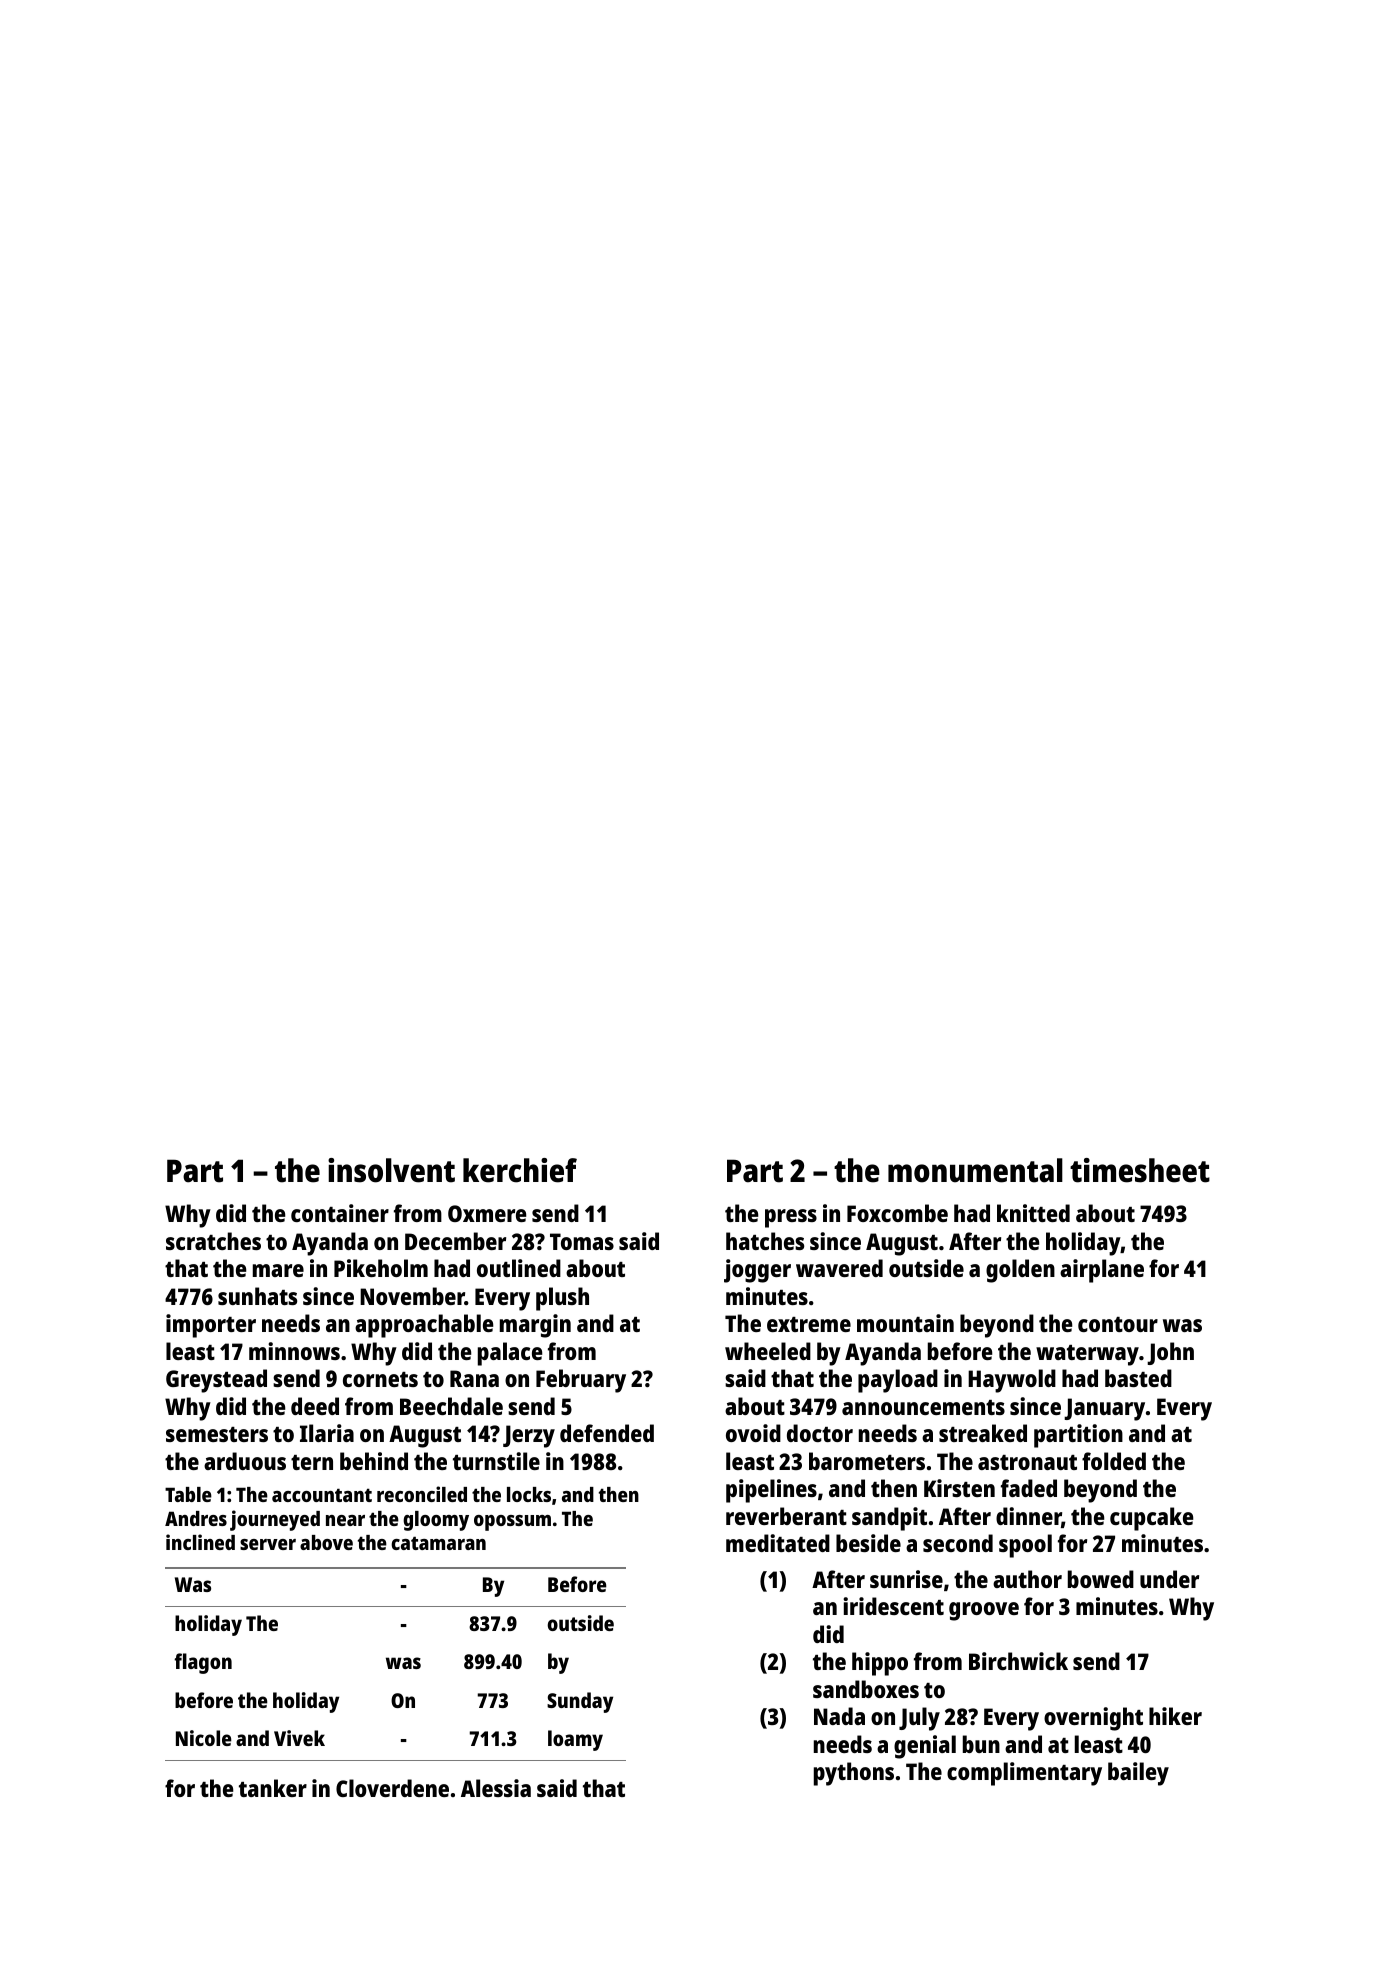 Image resolution: width=1386 pixels, height=1969 pixels. Describe the element at coordinates (778, 1543) in the screenshot. I see `meditated` at that location.
